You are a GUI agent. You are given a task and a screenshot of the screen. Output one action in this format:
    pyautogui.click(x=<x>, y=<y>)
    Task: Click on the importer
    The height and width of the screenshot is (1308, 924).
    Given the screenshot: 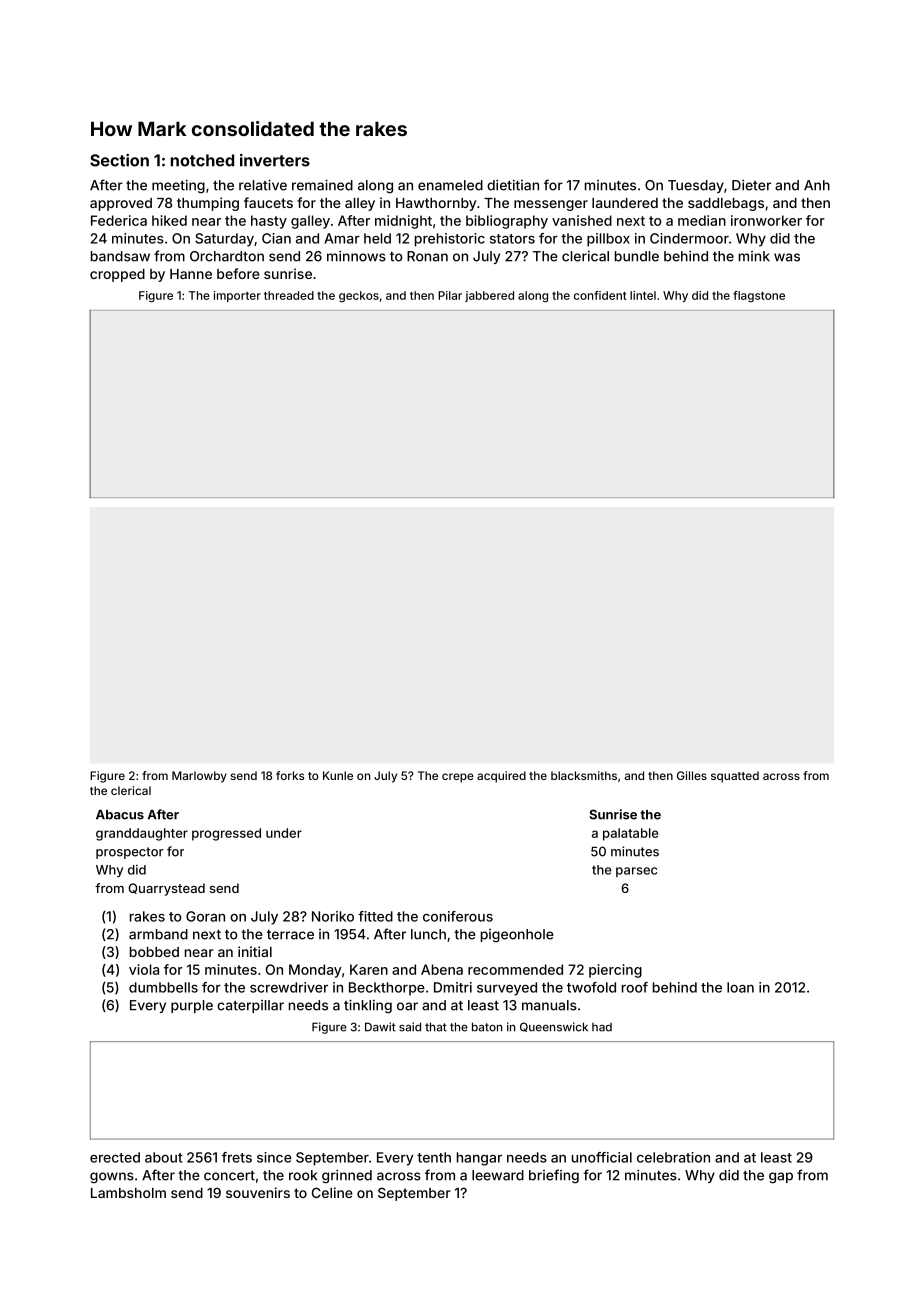 What is the action you would take?
    pyautogui.click(x=237, y=296)
